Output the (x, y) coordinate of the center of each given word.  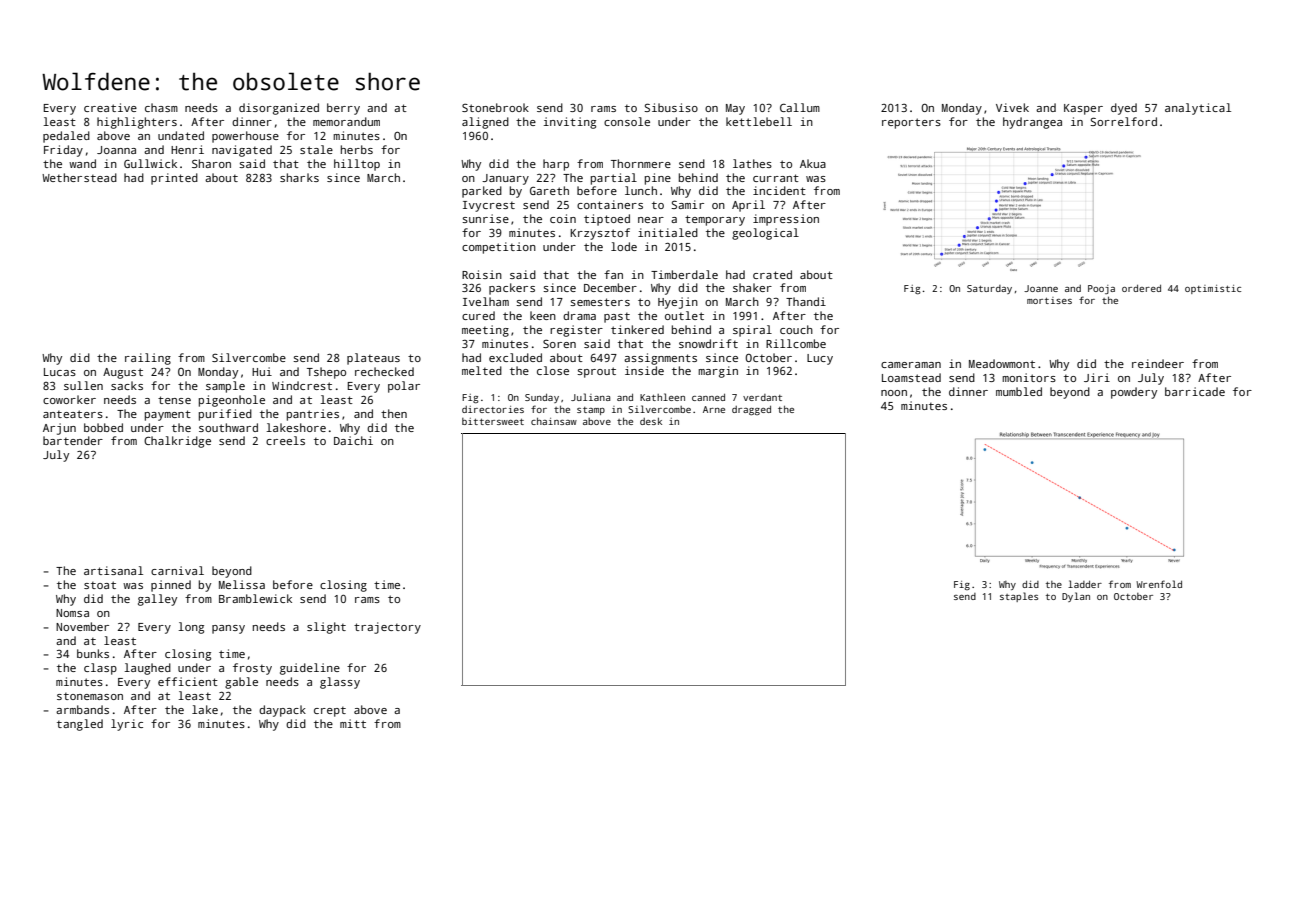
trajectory (387, 628)
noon (894, 393)
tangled (80, 725)
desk (651, 421)
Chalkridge (177, 442)
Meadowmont (1002, 363)
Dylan (1076, 597)
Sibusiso (671, 107)
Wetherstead (79, 177)
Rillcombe (796, 343)
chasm (161, 107)
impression (786, 220)
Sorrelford (1123, 121)
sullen (83, 385)
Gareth (549, 190)
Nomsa (72, 613)
